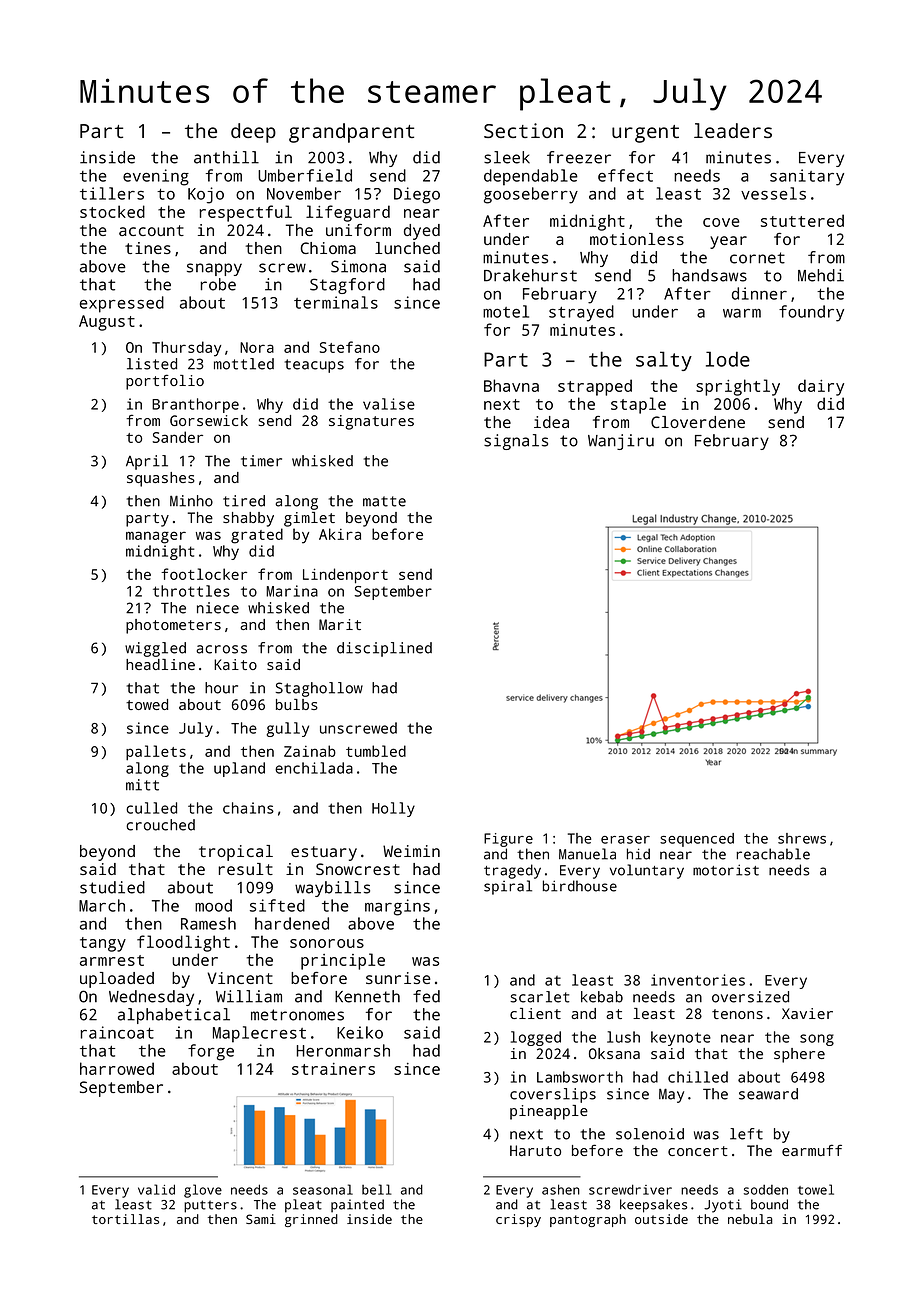  I want to click on tumbled, so click(376, 751).
